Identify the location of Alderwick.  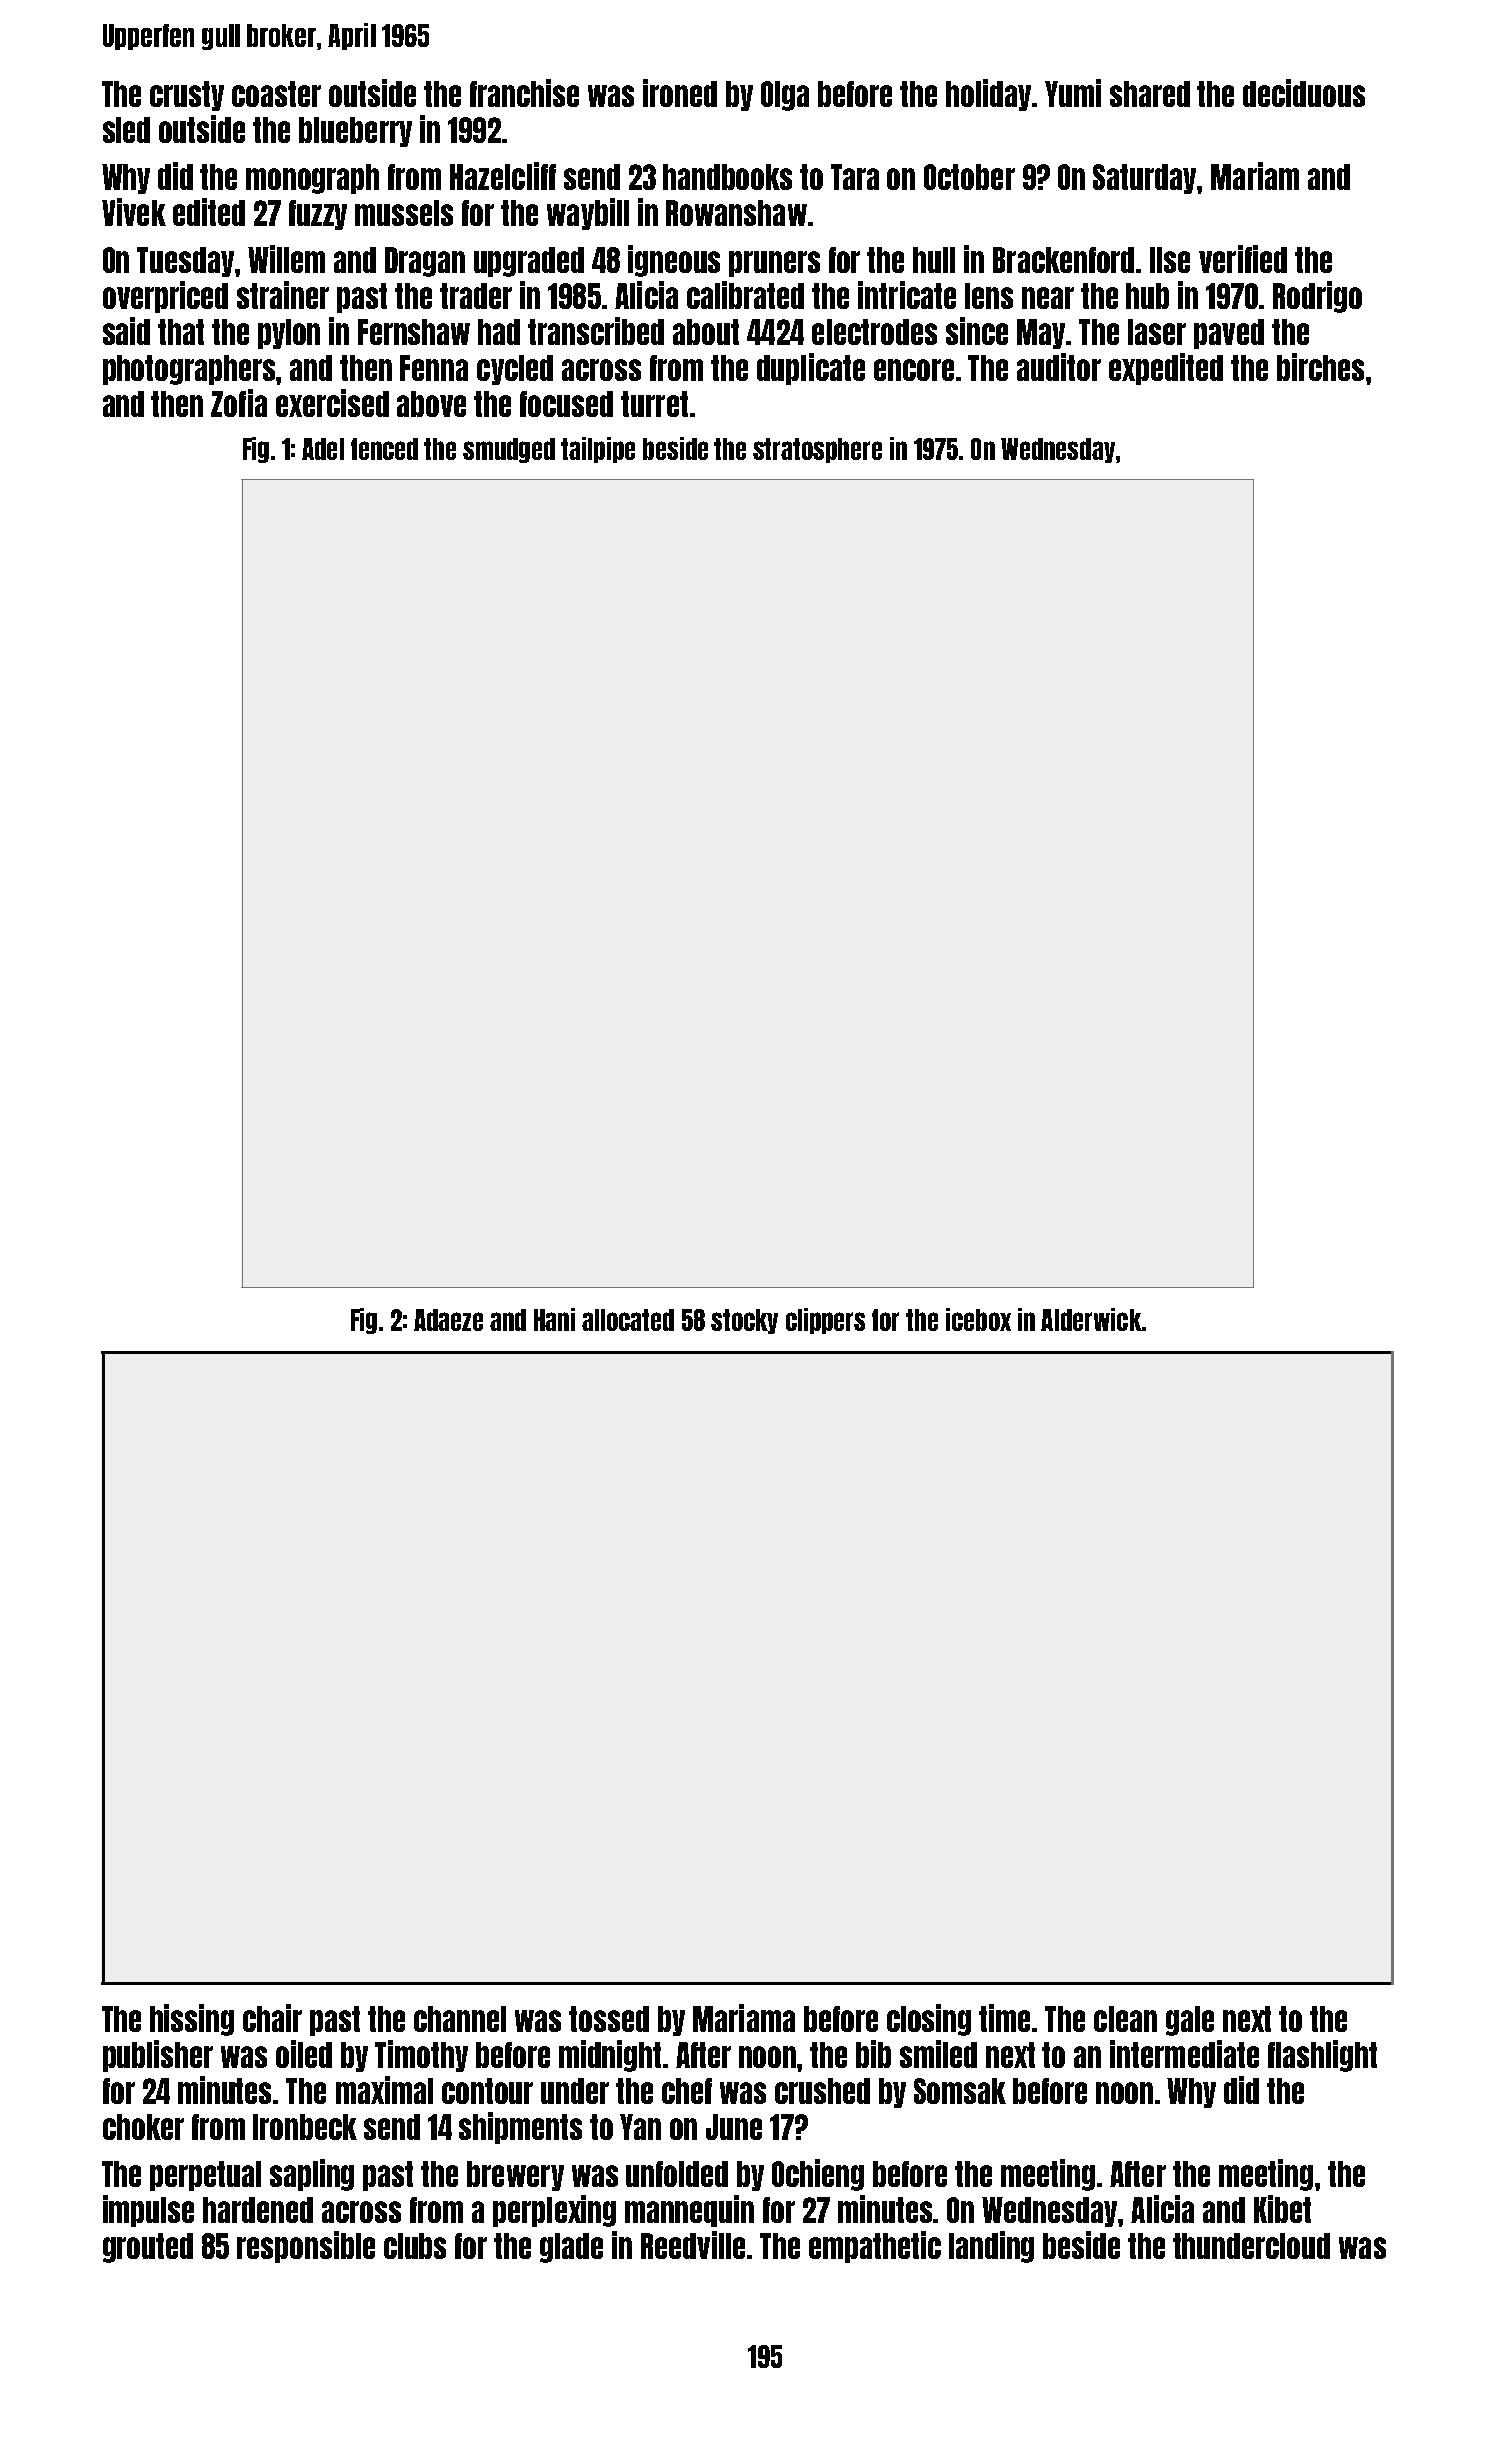
(1091, 1319).
